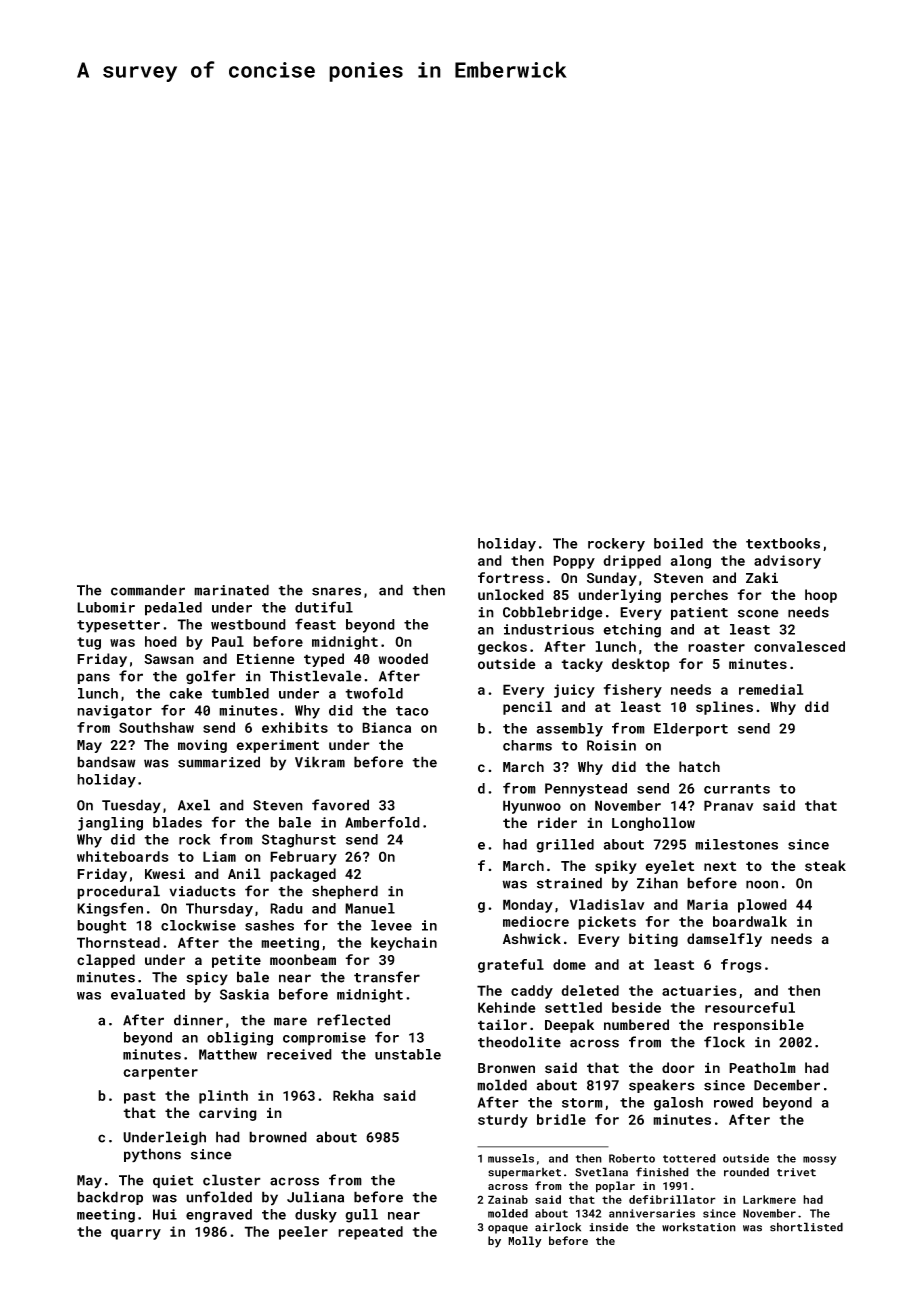  Describe the element at coordinates (508, 1229) in the screenshot. I see `opaque` at that location.
